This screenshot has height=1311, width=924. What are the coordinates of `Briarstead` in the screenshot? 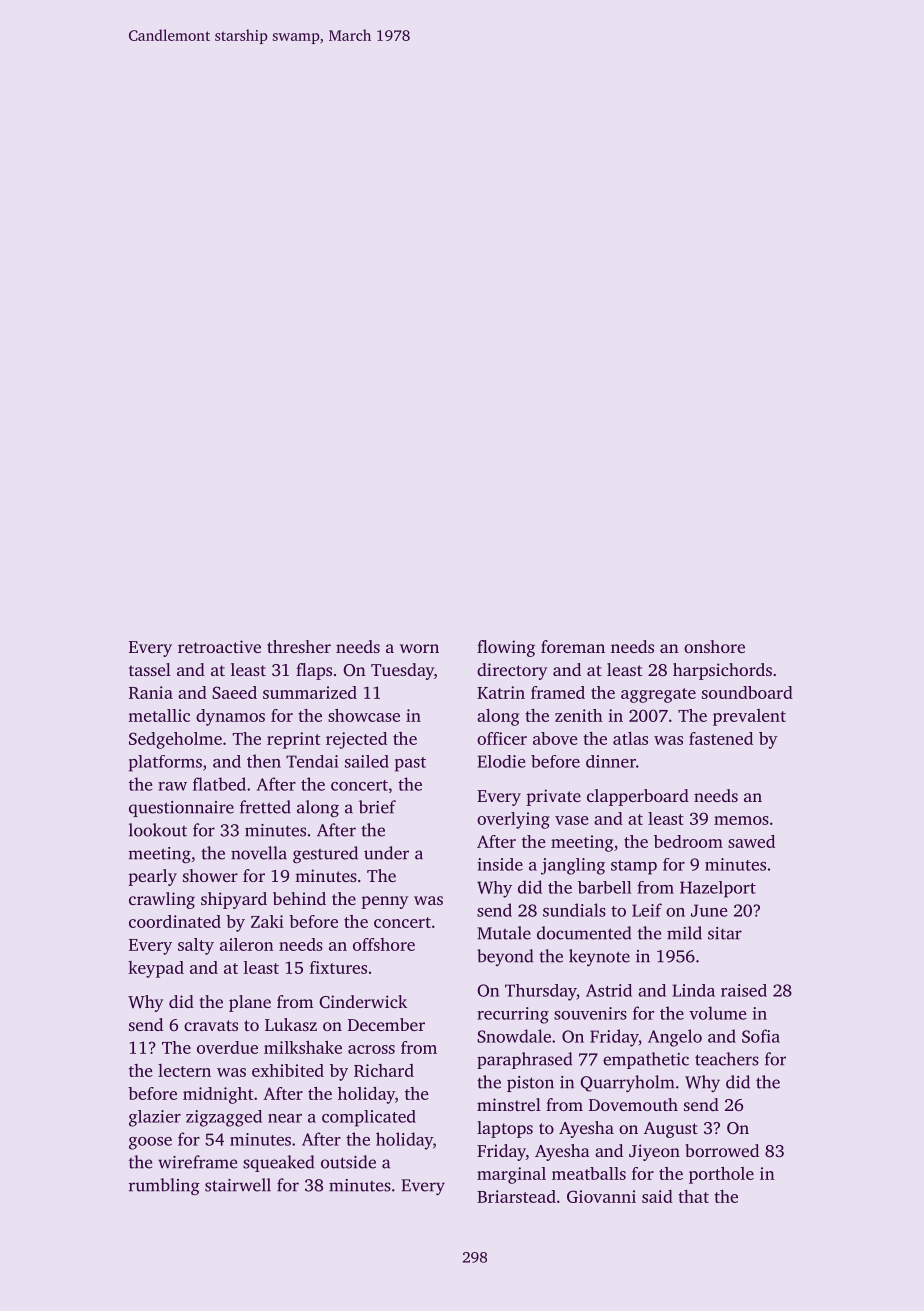 It's located at (516, 1196).
